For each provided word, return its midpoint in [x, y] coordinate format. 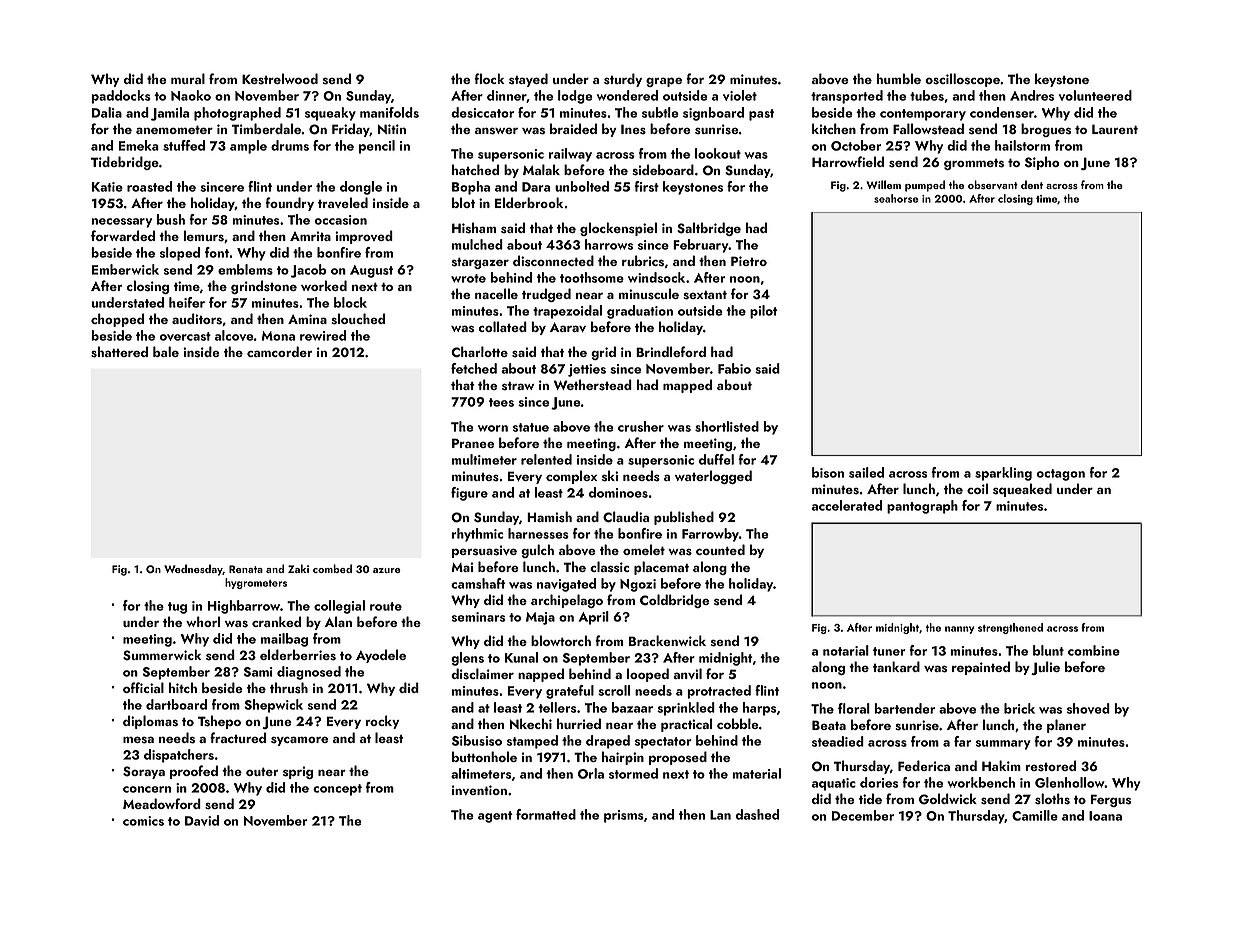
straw [518, 386]
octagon [1061, 475]
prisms [624, 816]
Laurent [1115, 129]
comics [143, 821]
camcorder [279, 351]
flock [489, 78]
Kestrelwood [280, 79]
